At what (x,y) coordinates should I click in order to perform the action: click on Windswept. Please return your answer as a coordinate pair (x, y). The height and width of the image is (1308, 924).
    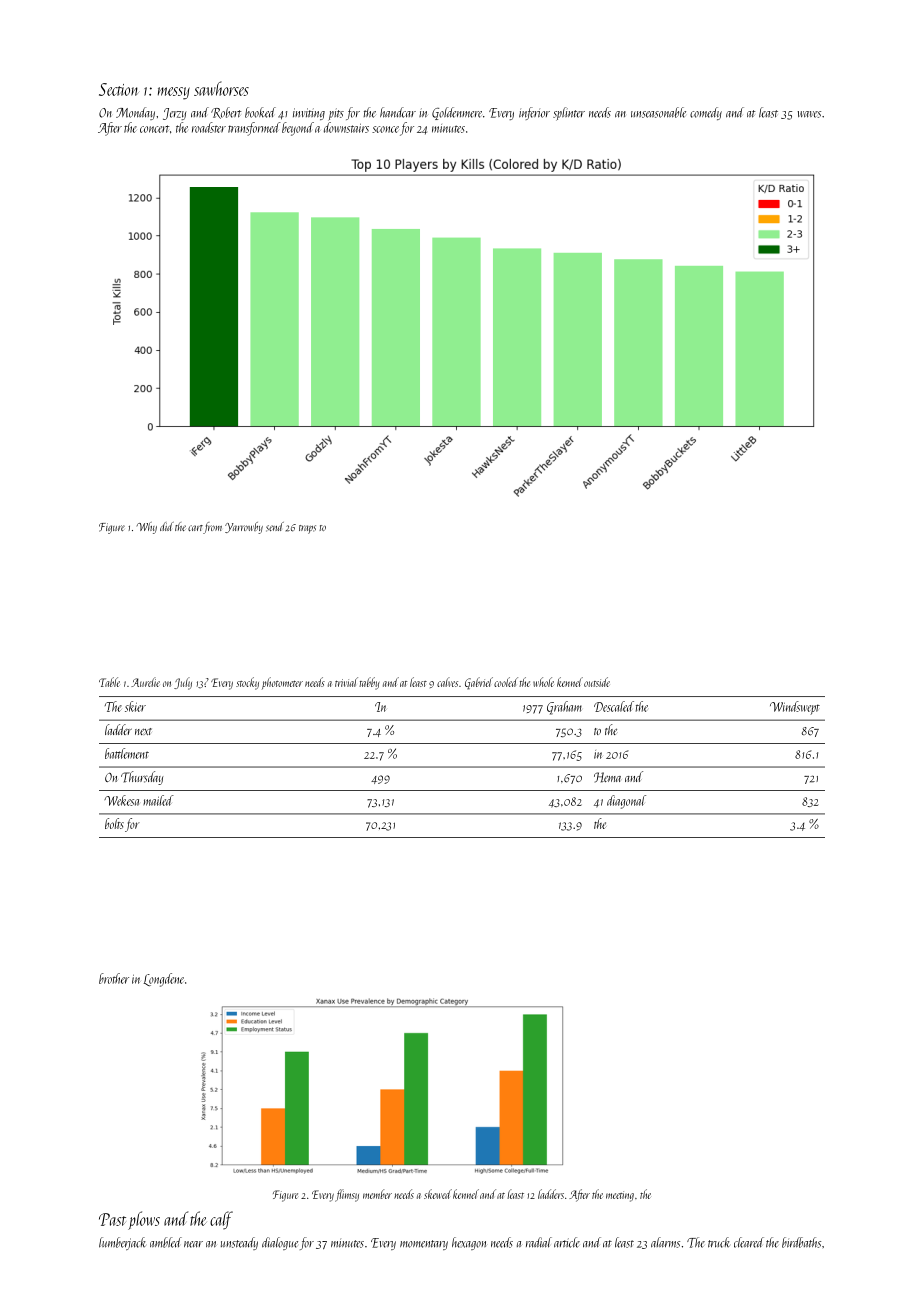
    Looking at the image, I should click on (795, 708).
